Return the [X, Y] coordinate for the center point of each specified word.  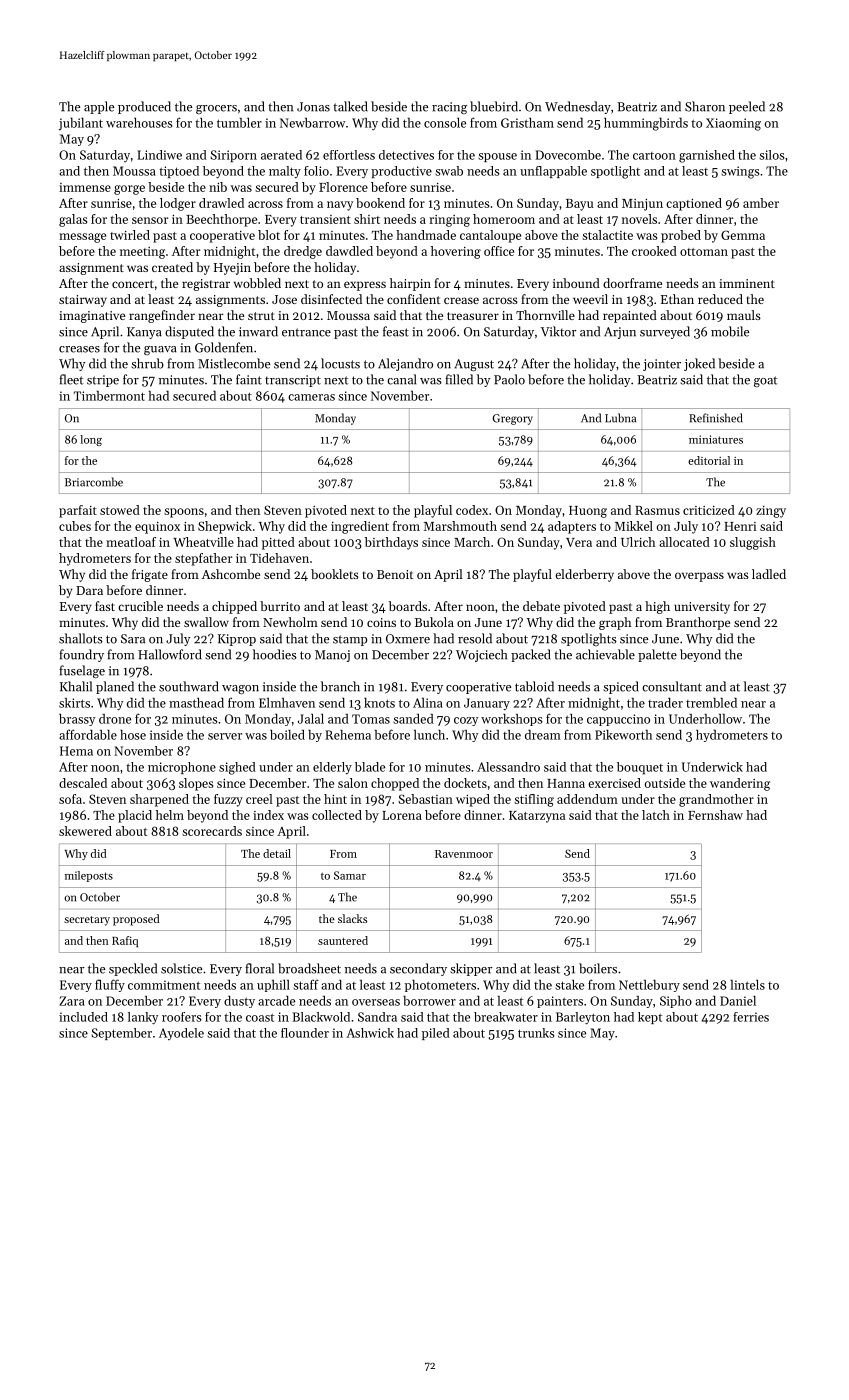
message [82, 238]
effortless [349, 155]
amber [761, 203]
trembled [711, 703]
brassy [77, 719]
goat [765, 381]
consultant [672, 686]
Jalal [311, 718]
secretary [87, 921]
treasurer [473, 316]
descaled [83, 783]
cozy [466, 721]
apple [99, 107]
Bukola [434, 622]
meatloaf [131, 542]
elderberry [584, 575]
